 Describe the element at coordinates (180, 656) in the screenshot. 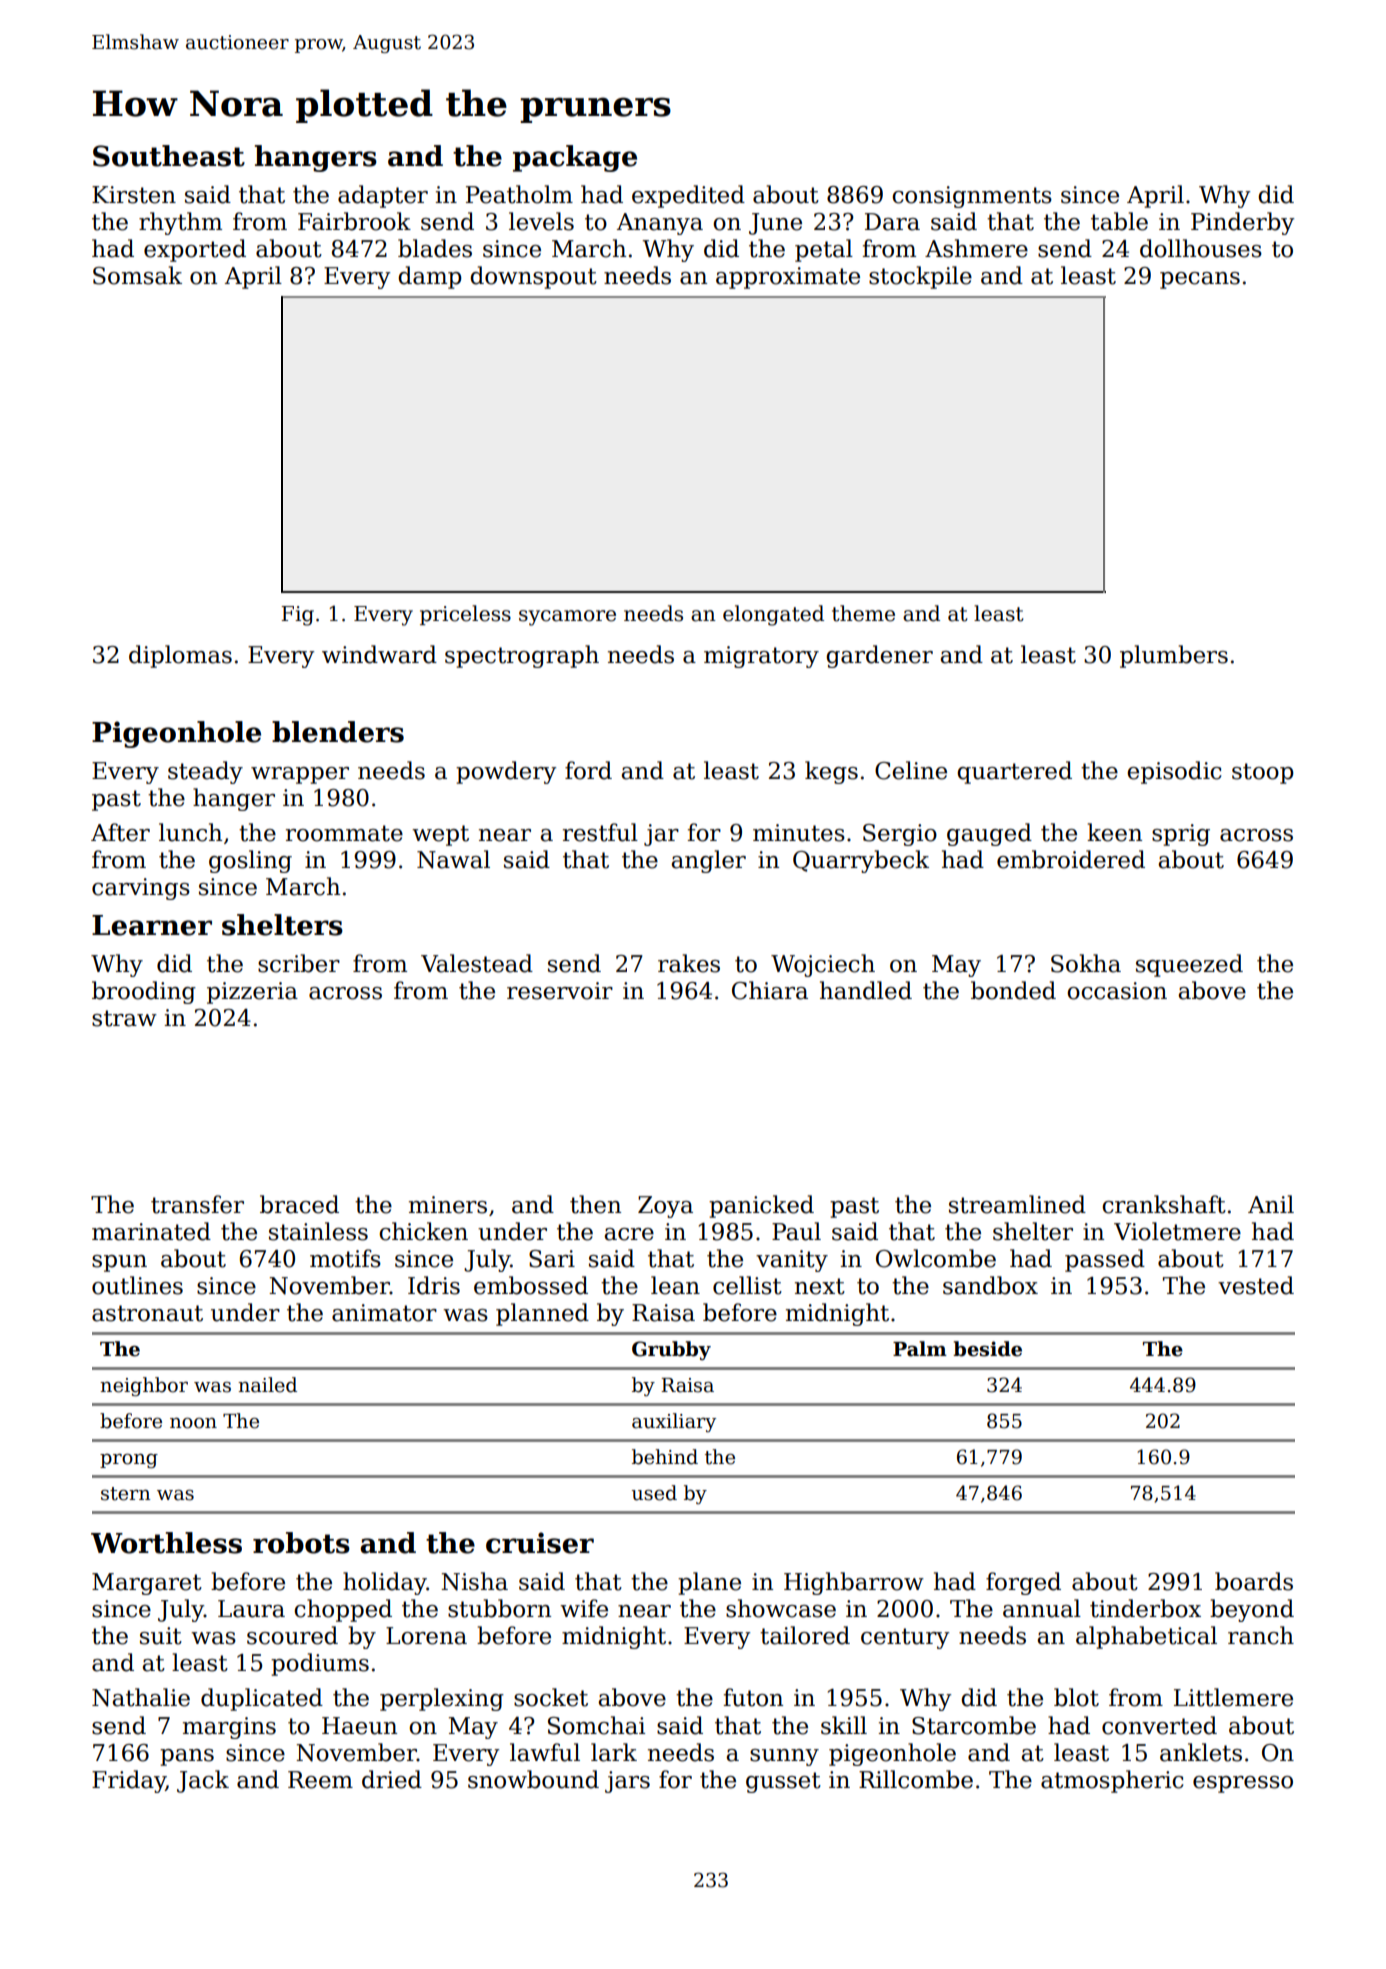

I see `diplomas` at that location.
